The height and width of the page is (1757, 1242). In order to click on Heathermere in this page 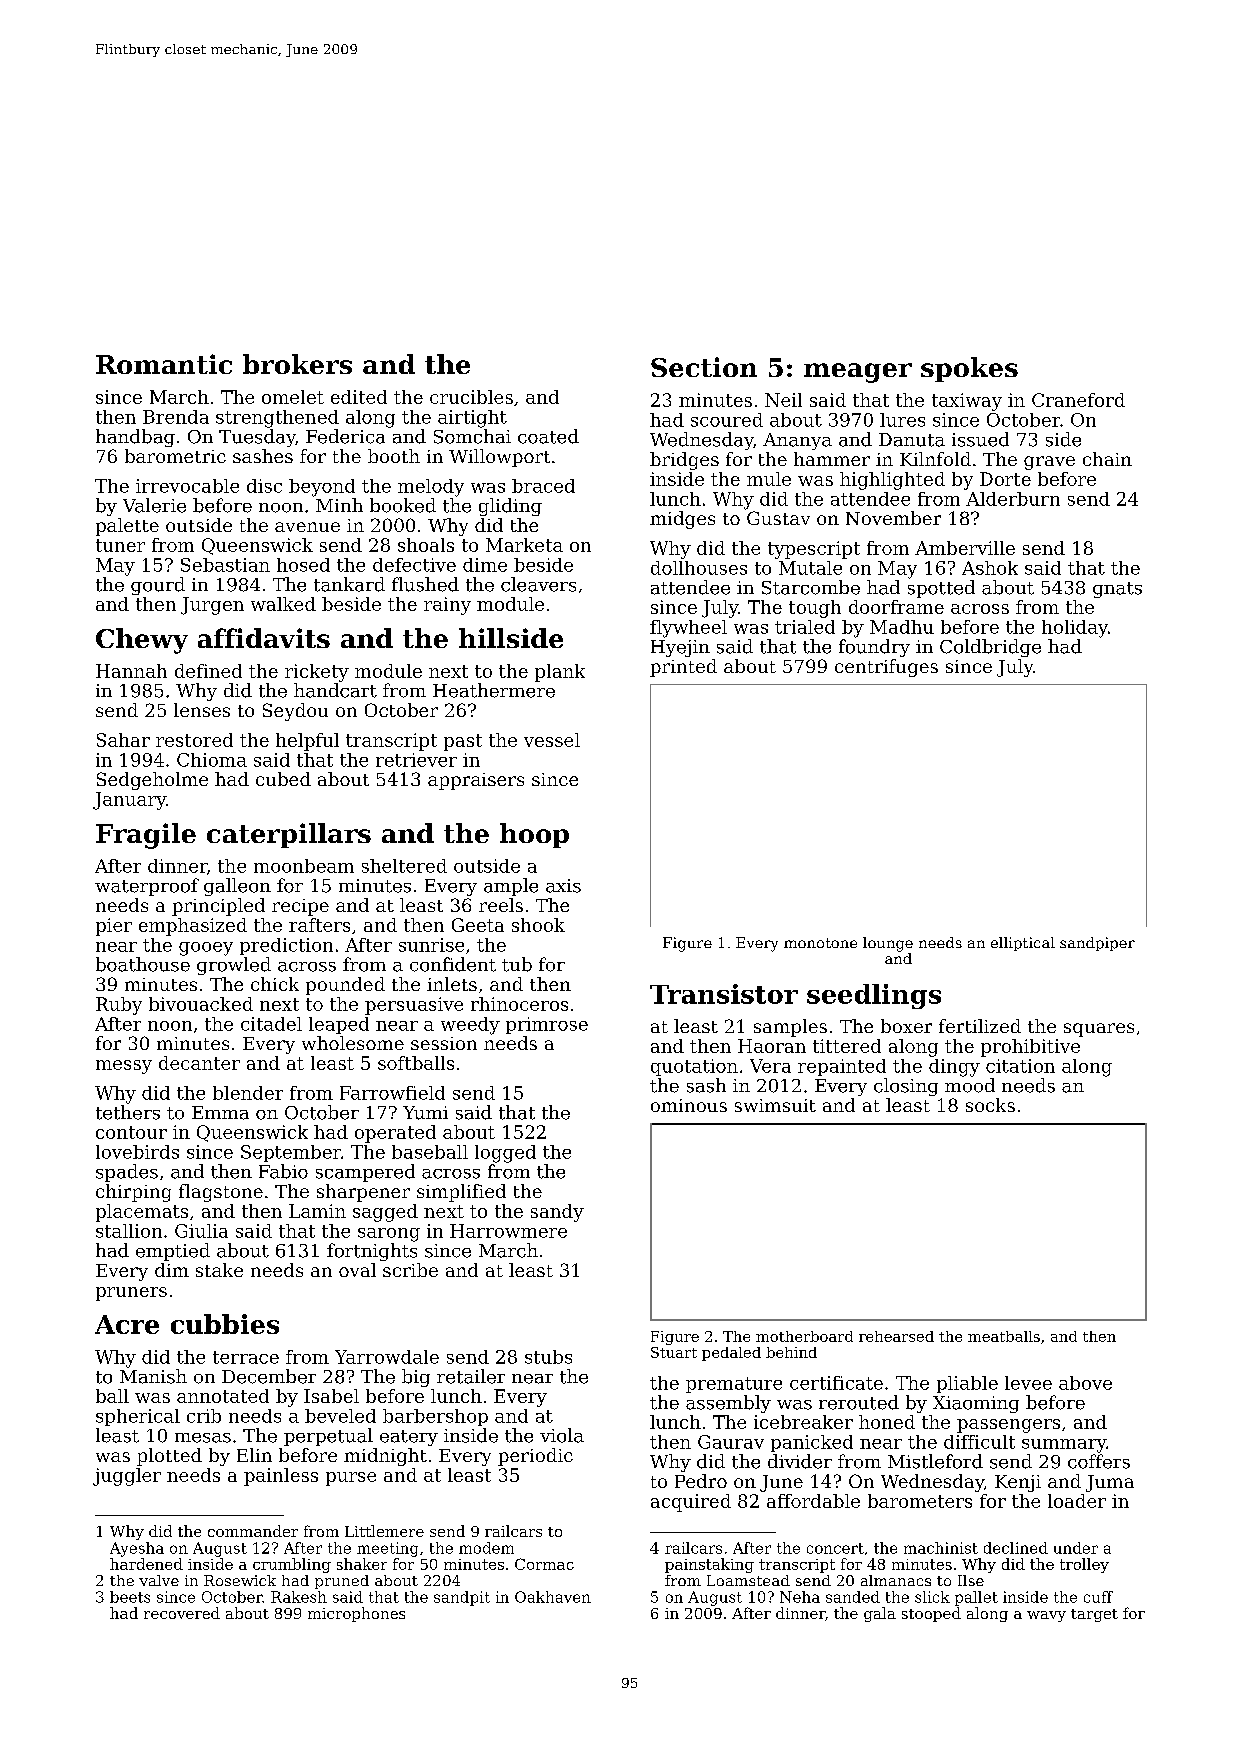, I will do `click(494, 690)`.
